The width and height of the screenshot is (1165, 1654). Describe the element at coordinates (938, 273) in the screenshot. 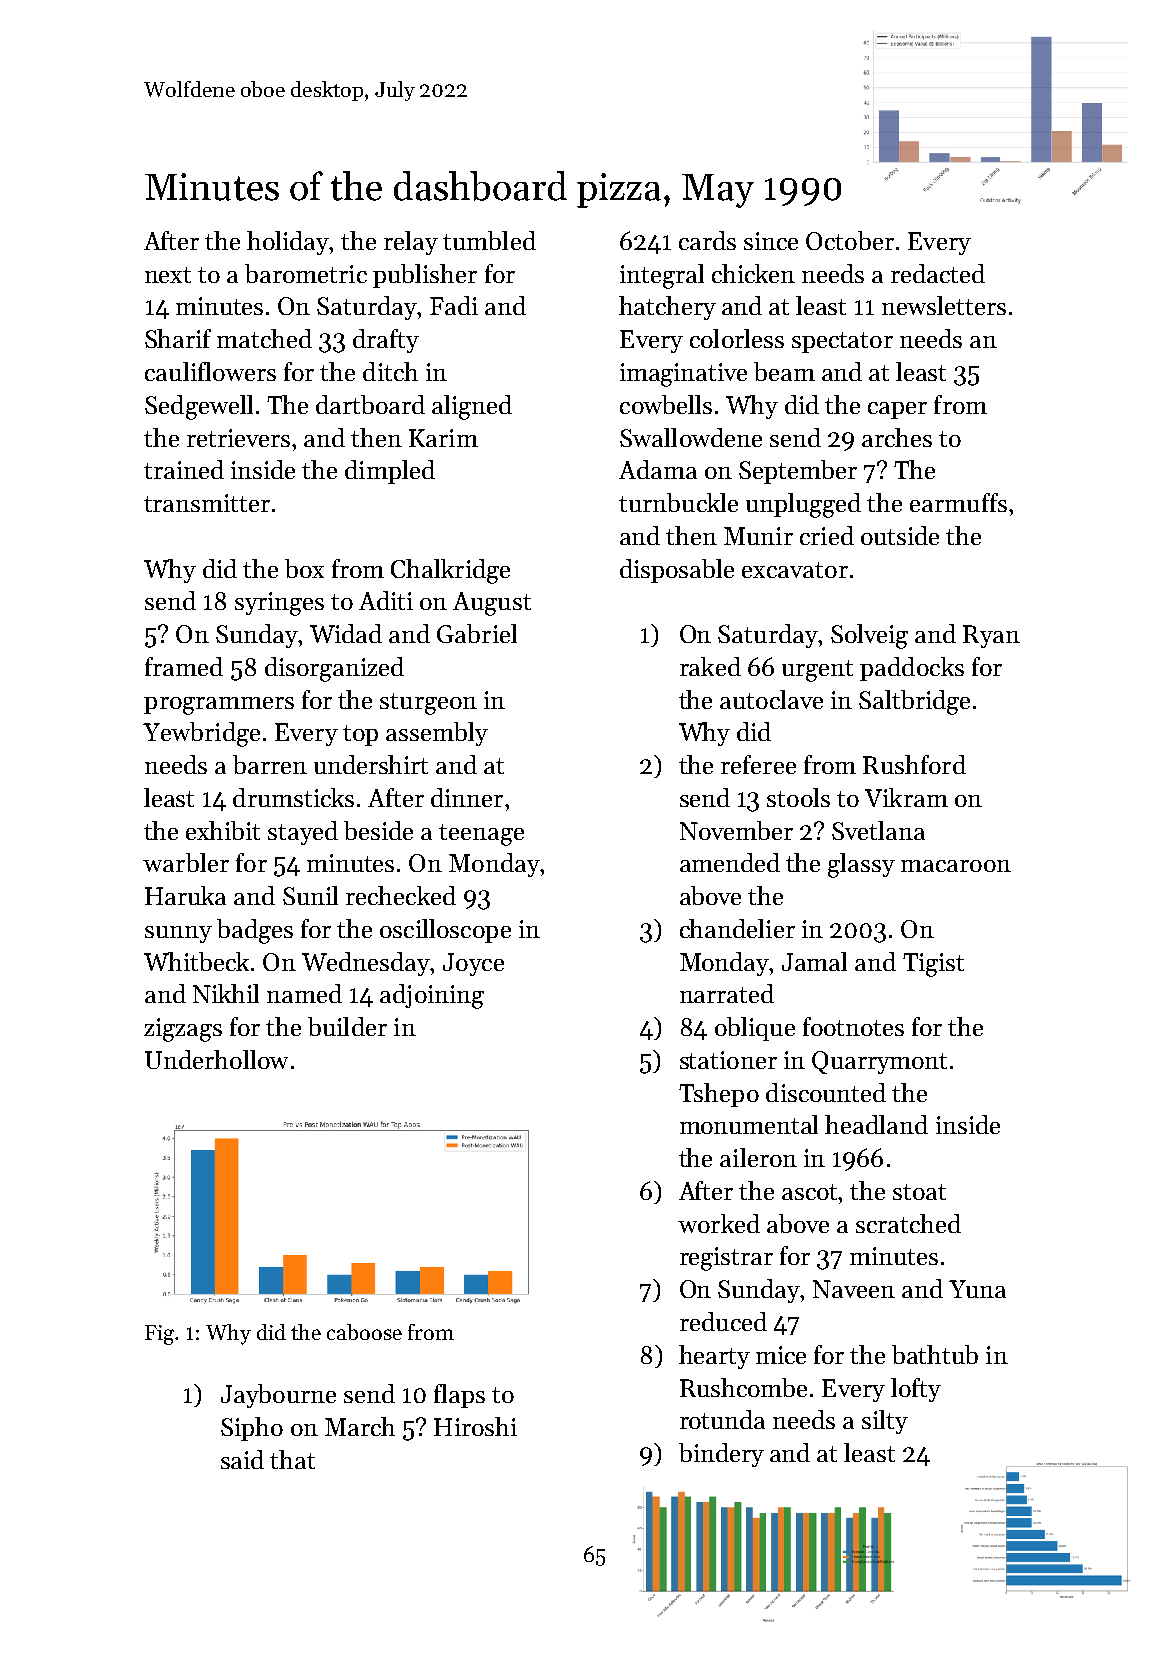

I see `redacted` at that location.
